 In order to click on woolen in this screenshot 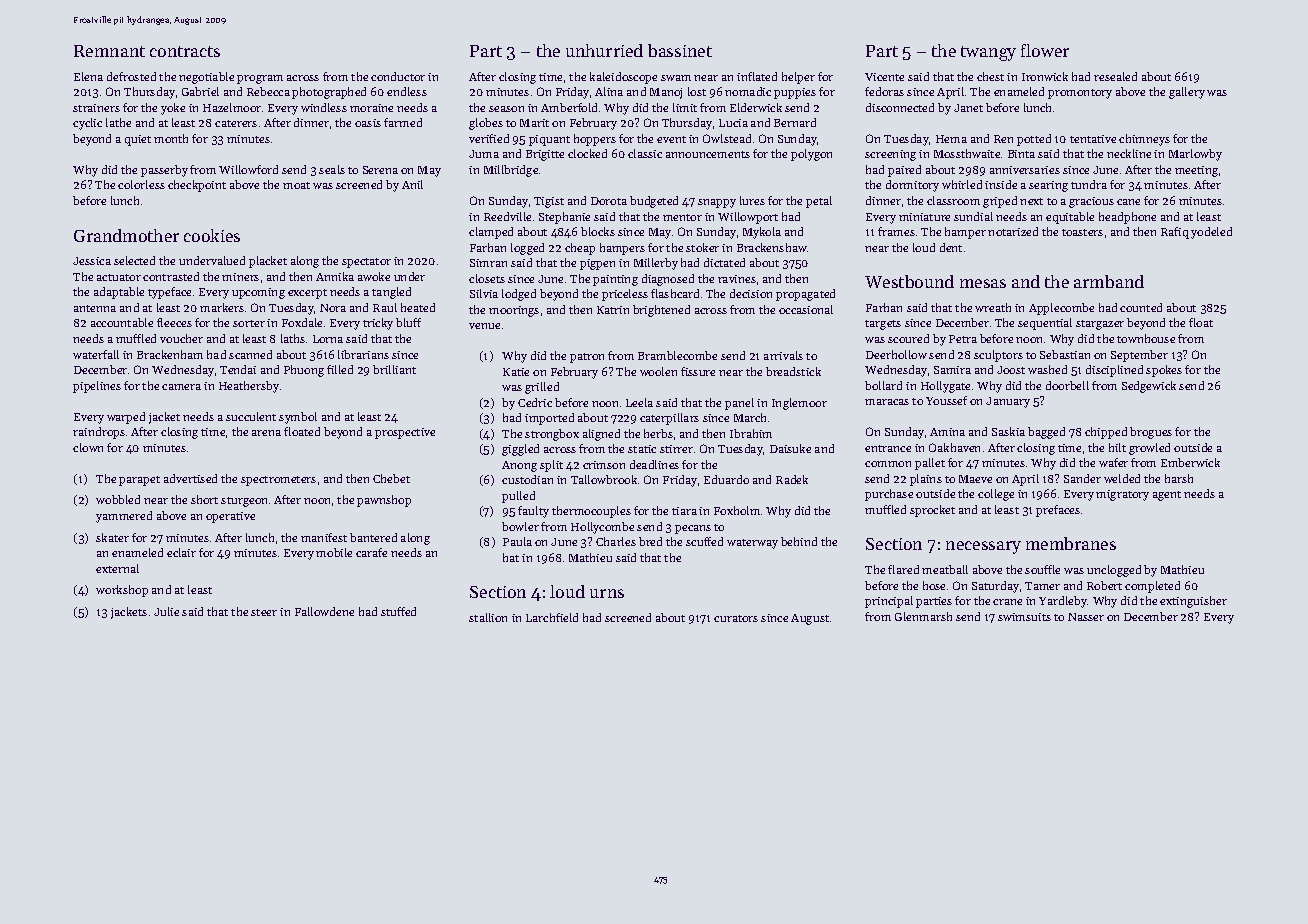, I will do `click(658, 371)`.
